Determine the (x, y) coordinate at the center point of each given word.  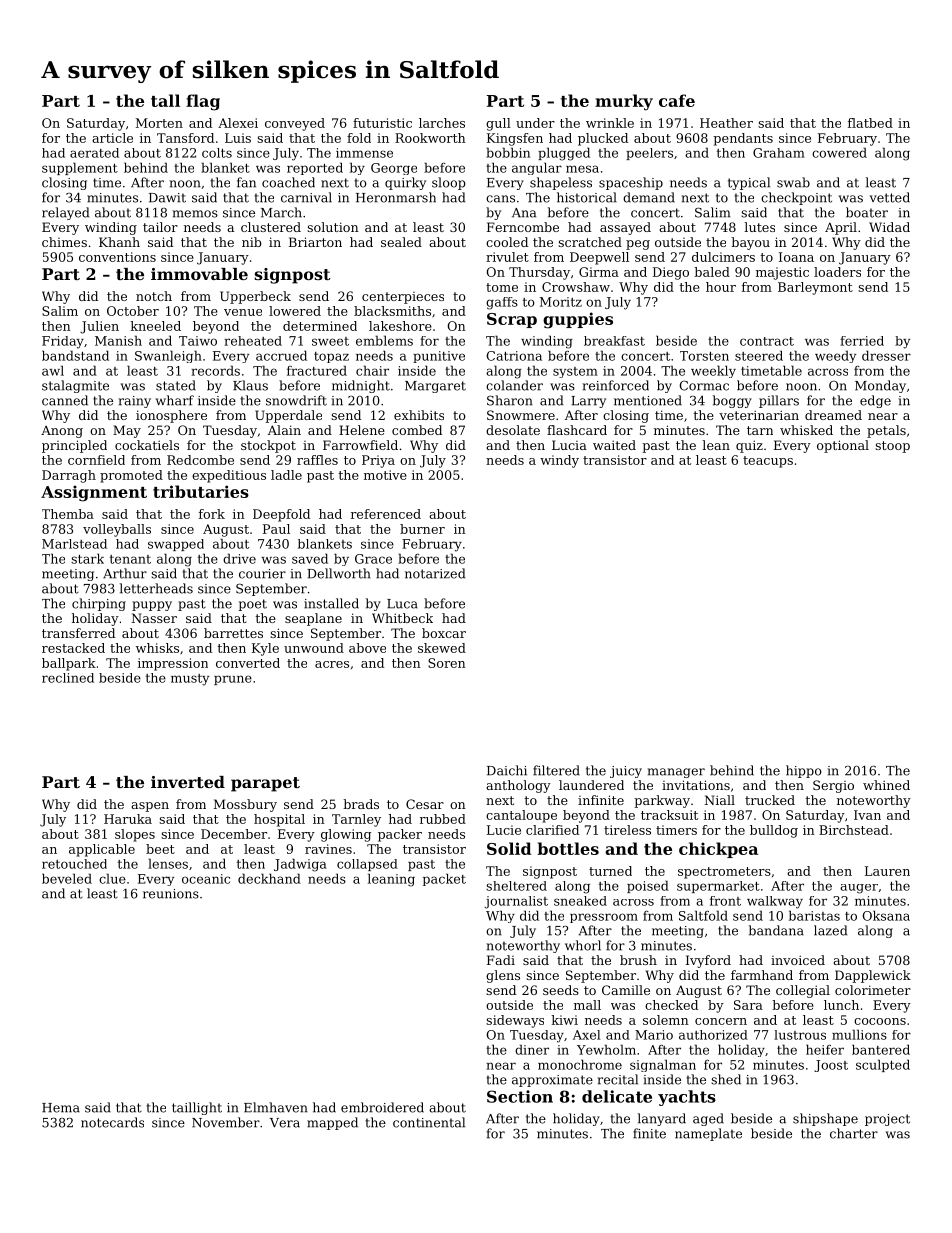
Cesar (425, 804)
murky (624, 102)
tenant (130, 559)
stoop (892, 447)
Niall (719, 800)
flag (203, 102)
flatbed (870, 123)
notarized (435, 573)
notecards (112, 1122)
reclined (68, 678)
